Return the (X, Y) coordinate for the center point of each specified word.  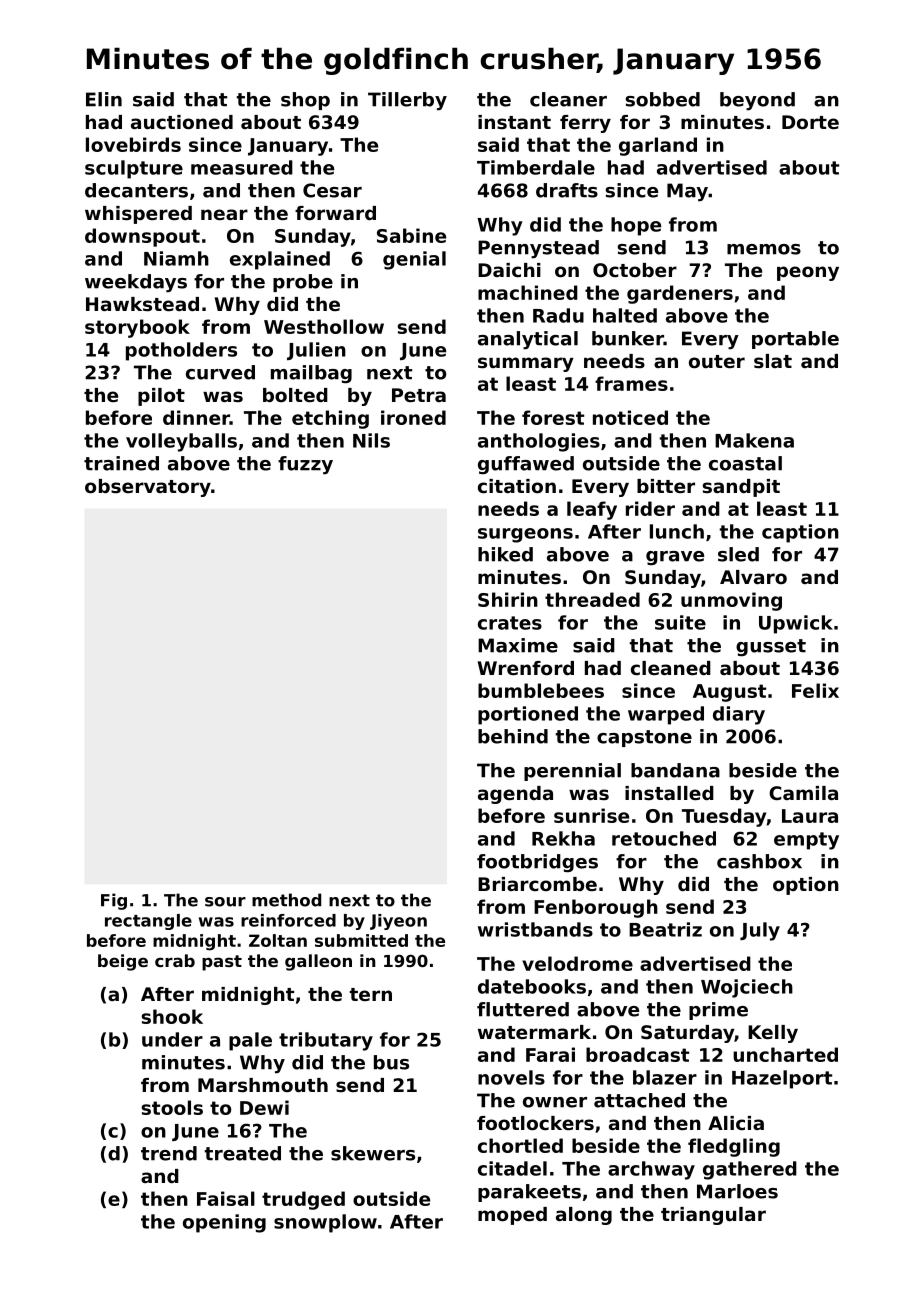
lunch (677, 531)
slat (773, 361)
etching (330, 419)
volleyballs (181, 442)
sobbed (663, 99)
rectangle (148, 922)
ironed (413, 417)
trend (169, 1153)
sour (225, 902)
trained (121, 463)
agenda (515, 795)
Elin (104, 99)
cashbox (759, 861)
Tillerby (407, 101)
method (286, 900)
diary (739, 715)
